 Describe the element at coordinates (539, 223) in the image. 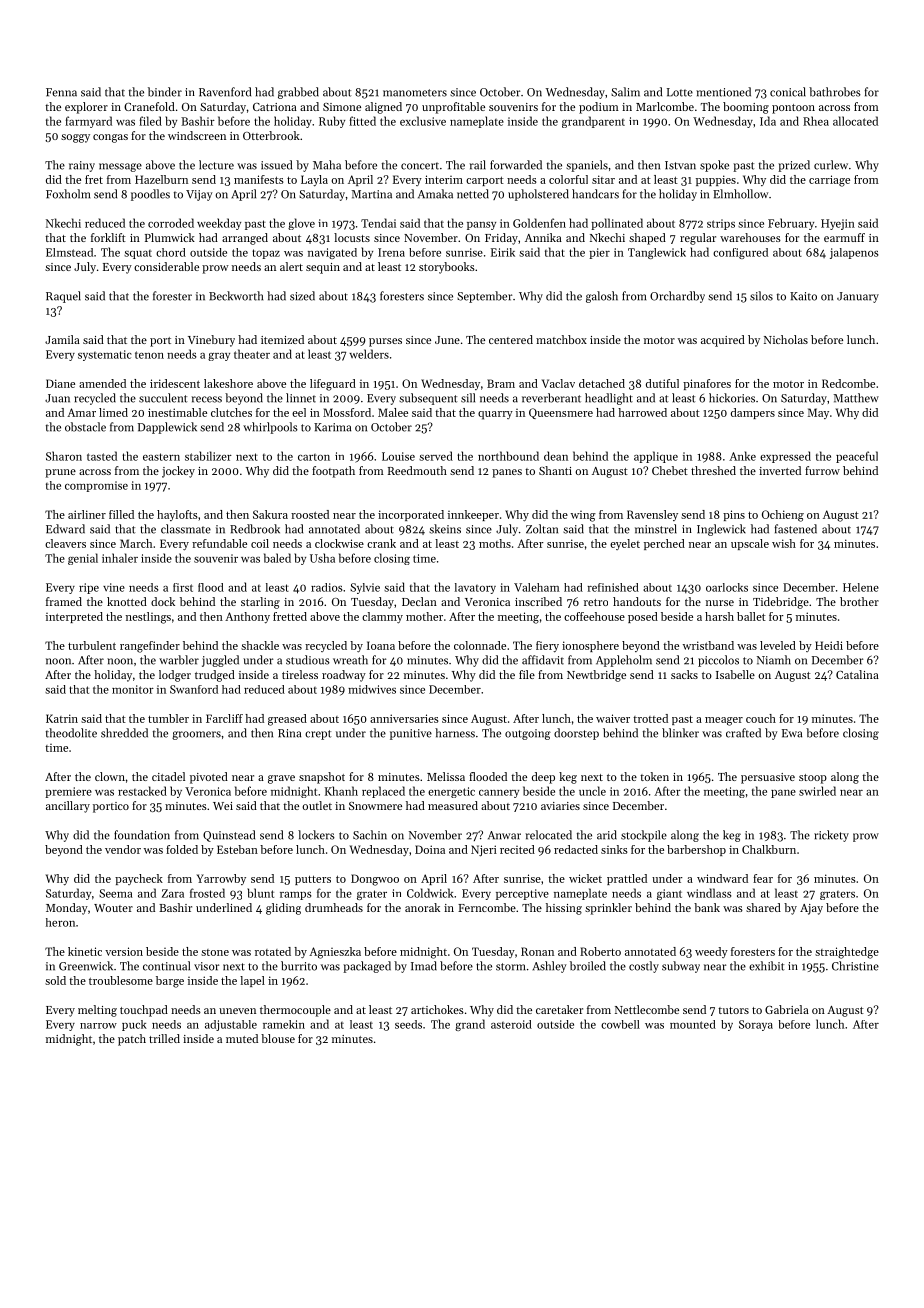

I see `Goldenfen` at that location.
